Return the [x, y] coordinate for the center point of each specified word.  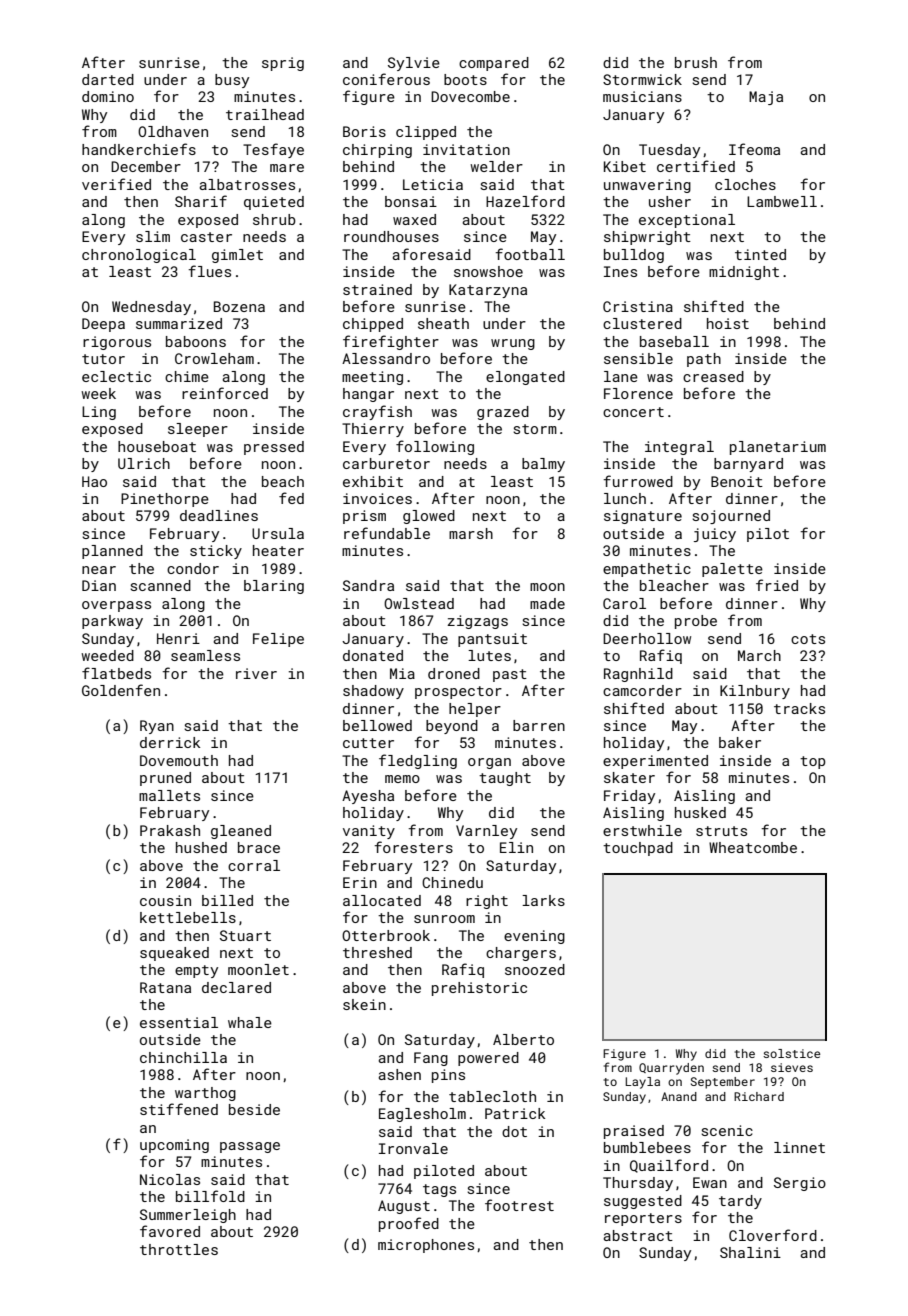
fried [777, 585]
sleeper [198, 430]
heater [278, 550]
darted [108, 79]
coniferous [386, 79]
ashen [399, 1074]
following [435, 447]
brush [696, 62]
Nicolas [170, 1179]
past [510, 675]
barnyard [748, 465]
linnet [799, 1147]
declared [236, 987]
